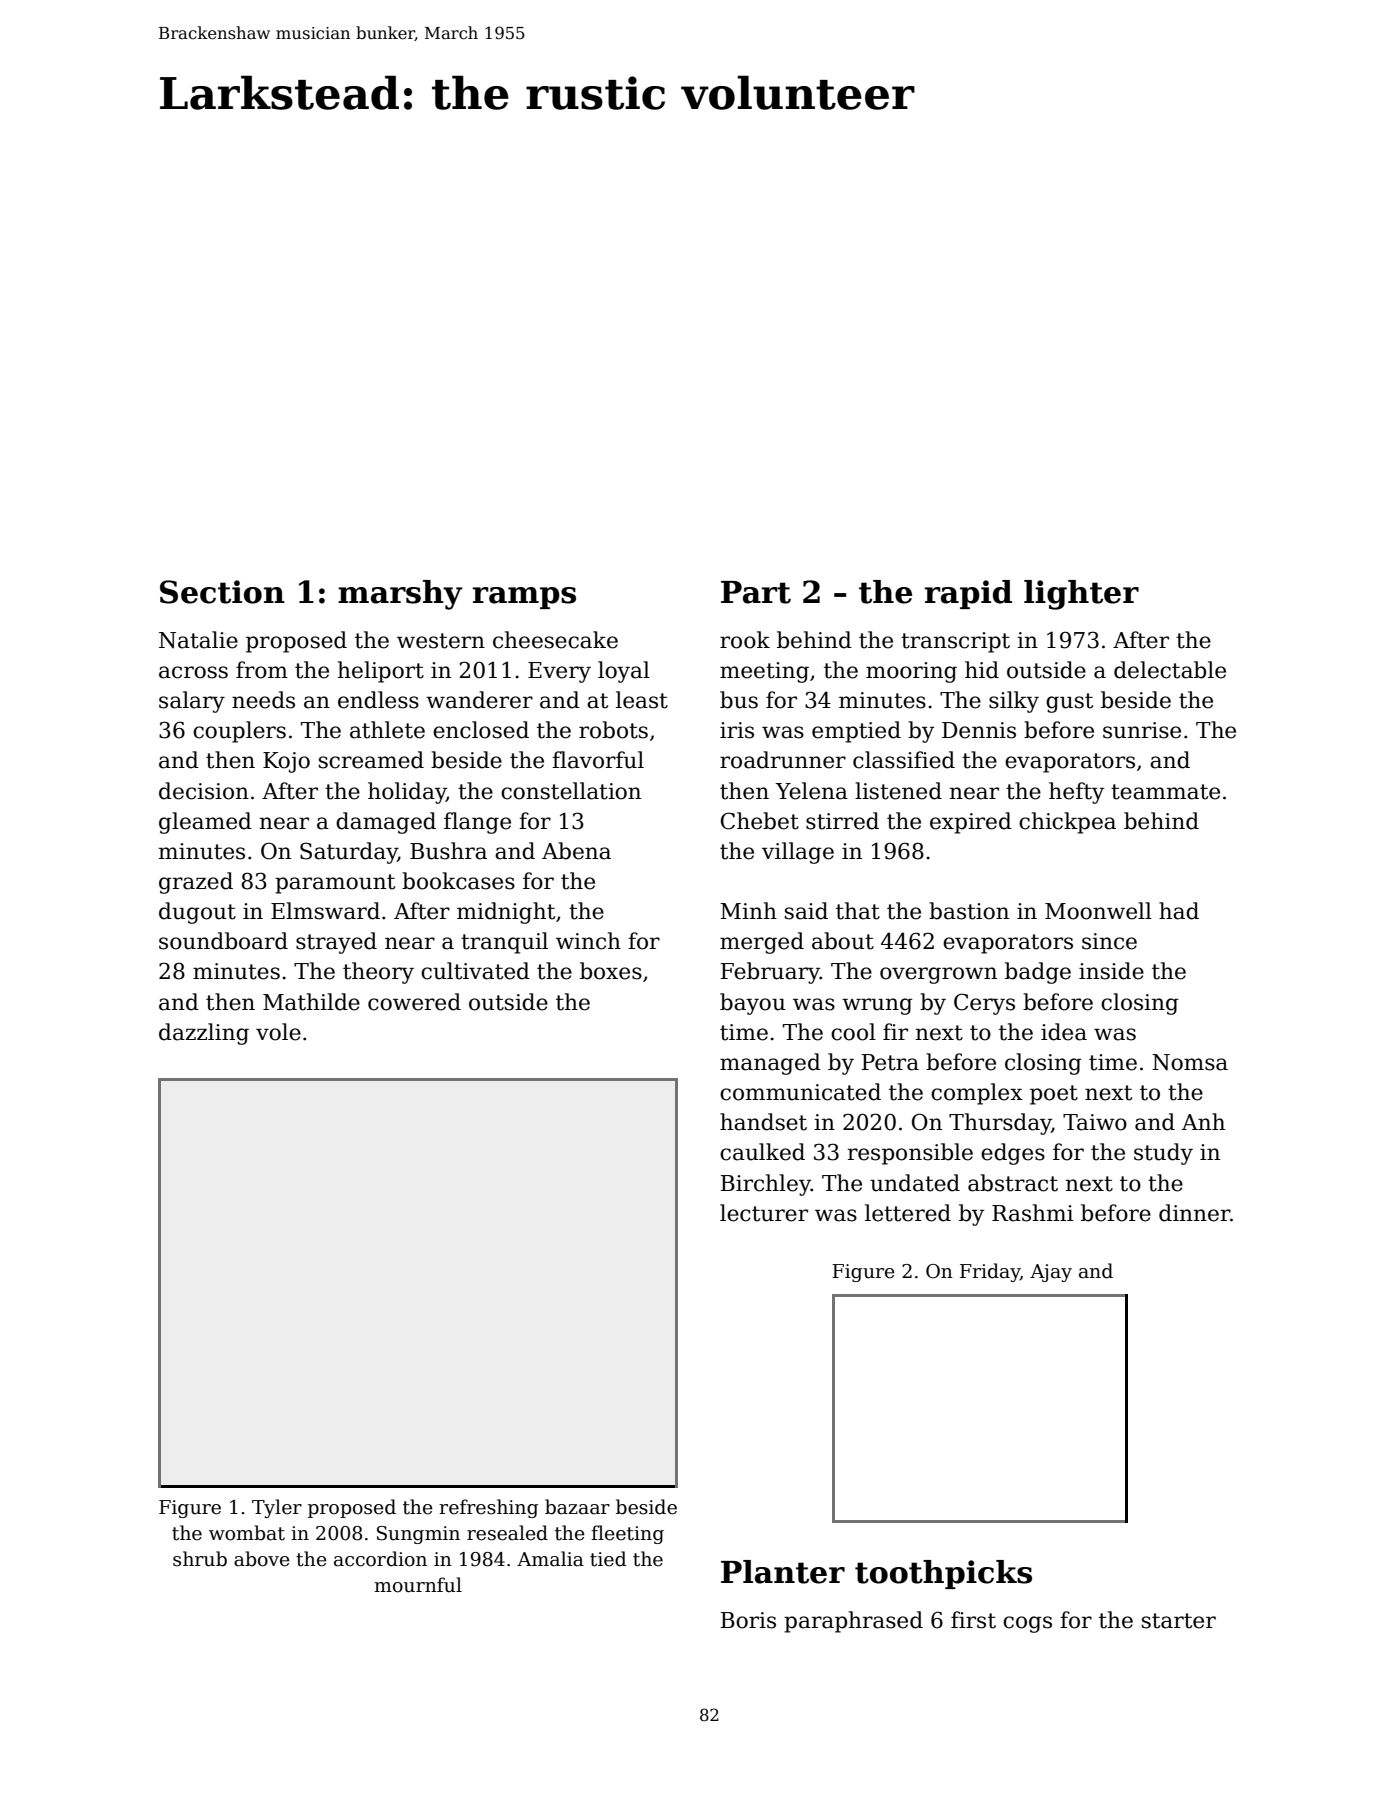 This screenshot has height=1809, width=1398. What do you see at coordinates (753, 1004) in the screenshot?
I see `bayou` at bounding box center [753, 1004].
